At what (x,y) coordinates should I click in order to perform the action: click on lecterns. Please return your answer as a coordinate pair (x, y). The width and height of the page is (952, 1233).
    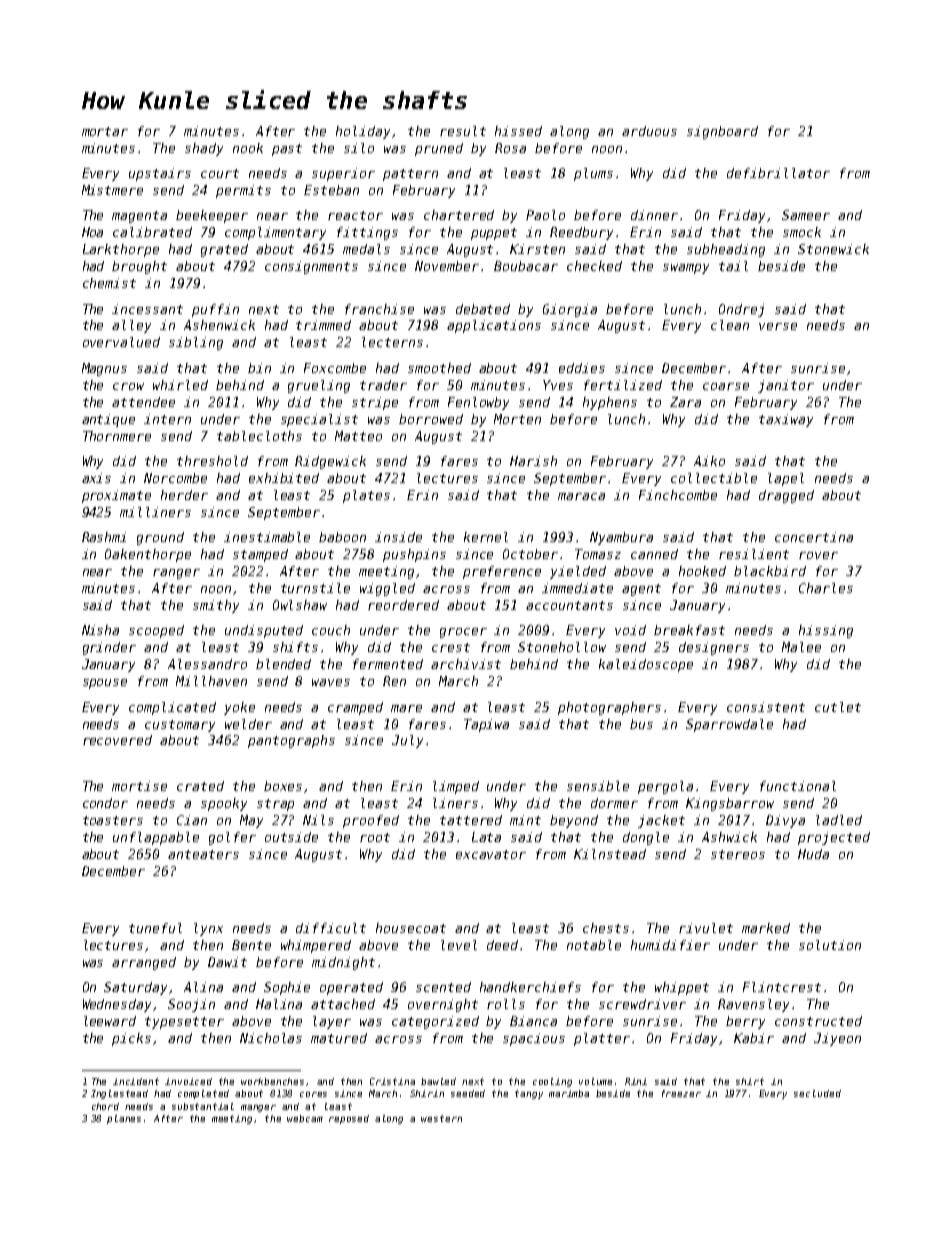
    Looking at the image, I should click on (392, 342).
